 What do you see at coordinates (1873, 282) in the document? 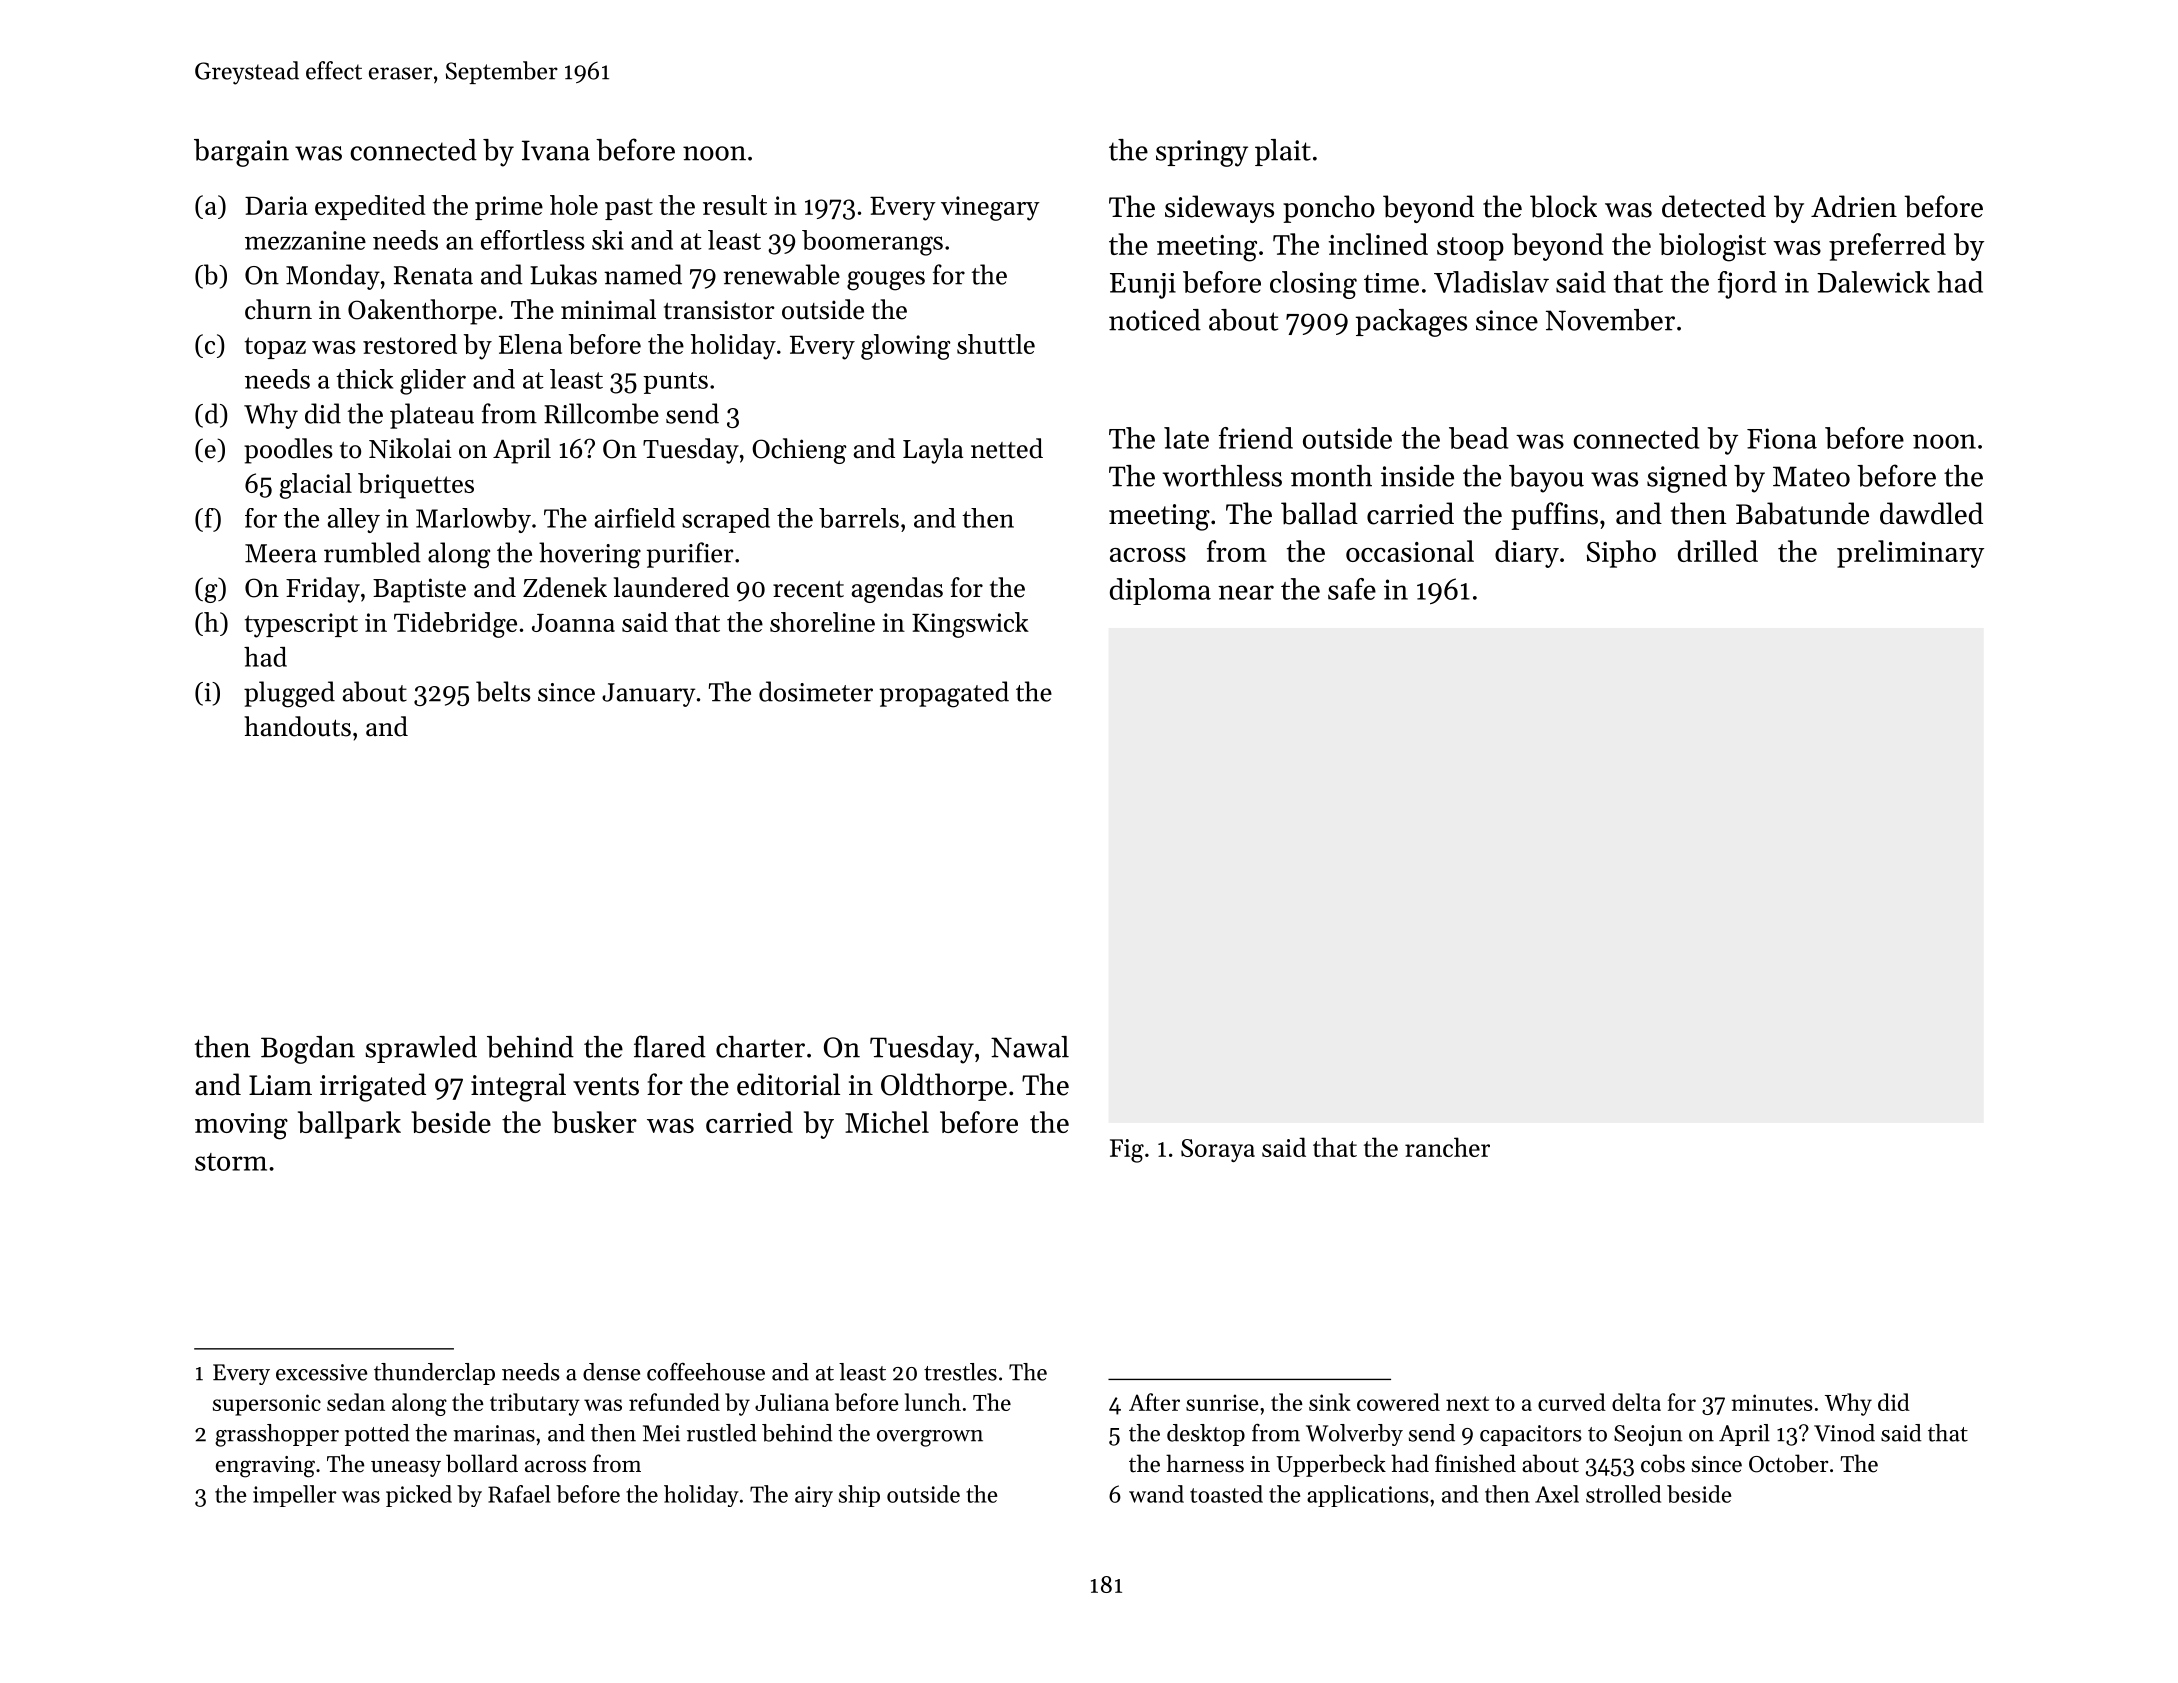
I see `Dalewick` at bounding box center [1873, 282].
